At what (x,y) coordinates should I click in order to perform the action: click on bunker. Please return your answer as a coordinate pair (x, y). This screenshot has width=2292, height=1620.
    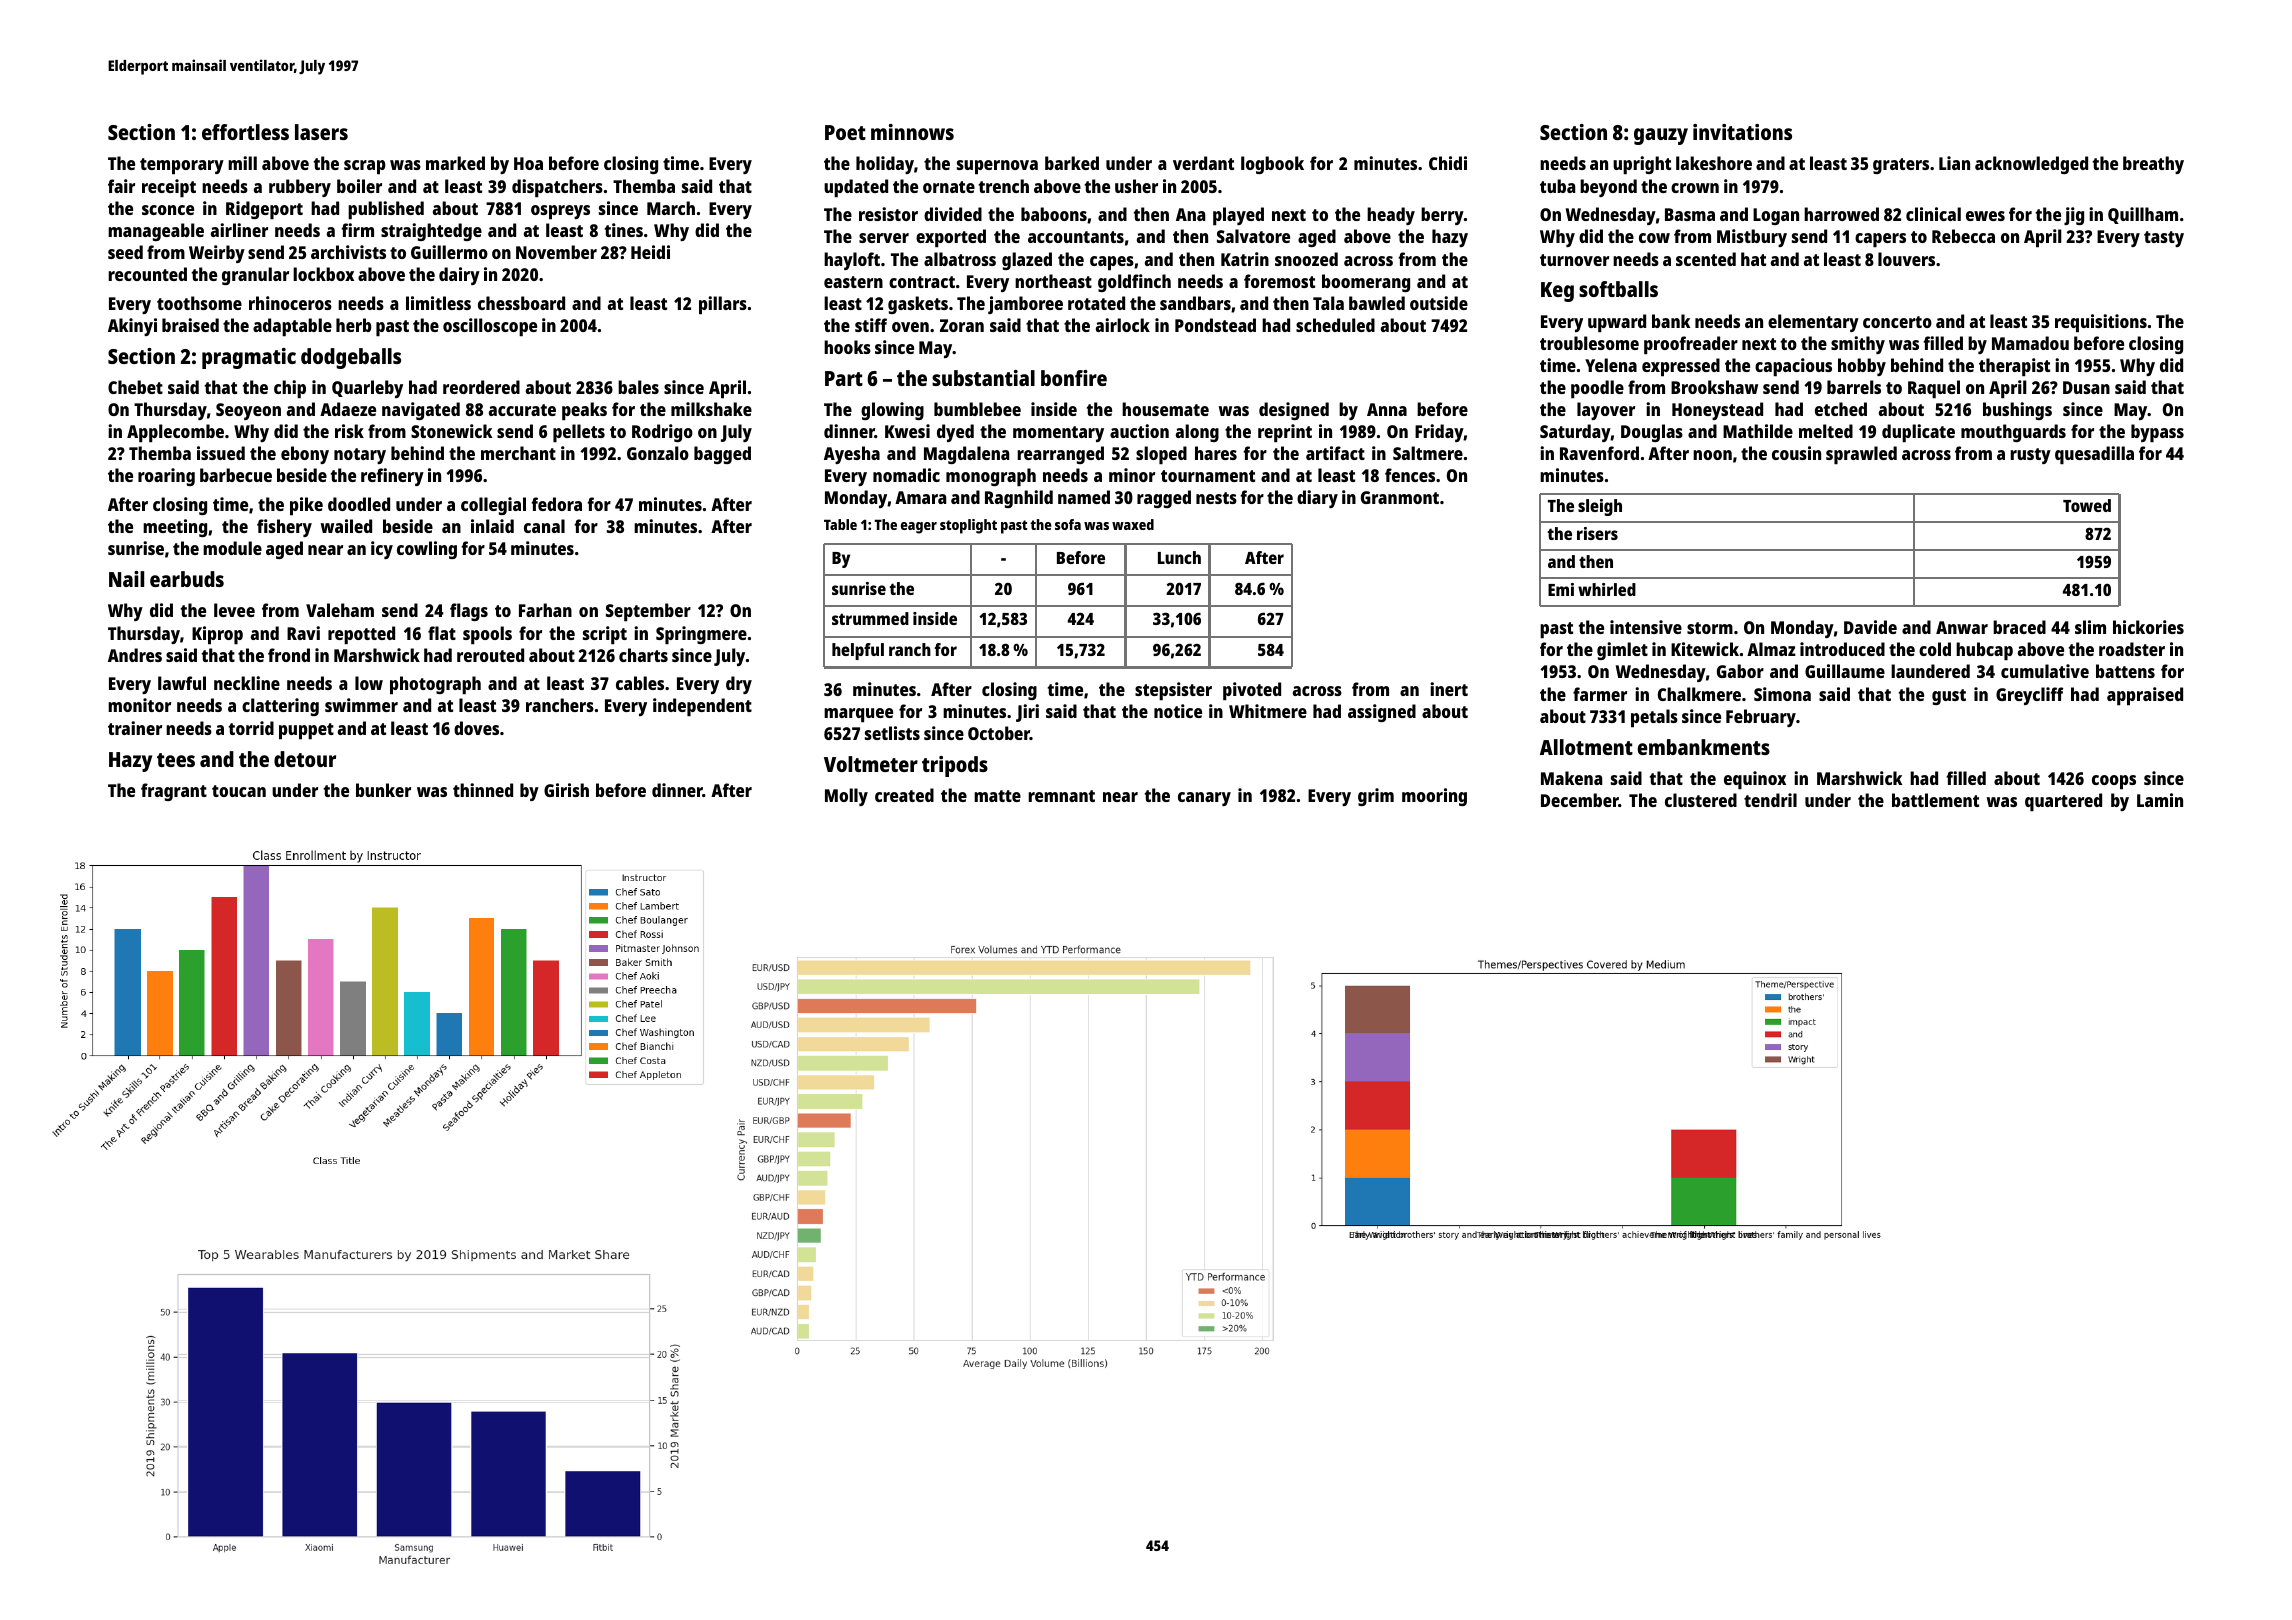
    Looking at the image, I should click on (383, 790).
